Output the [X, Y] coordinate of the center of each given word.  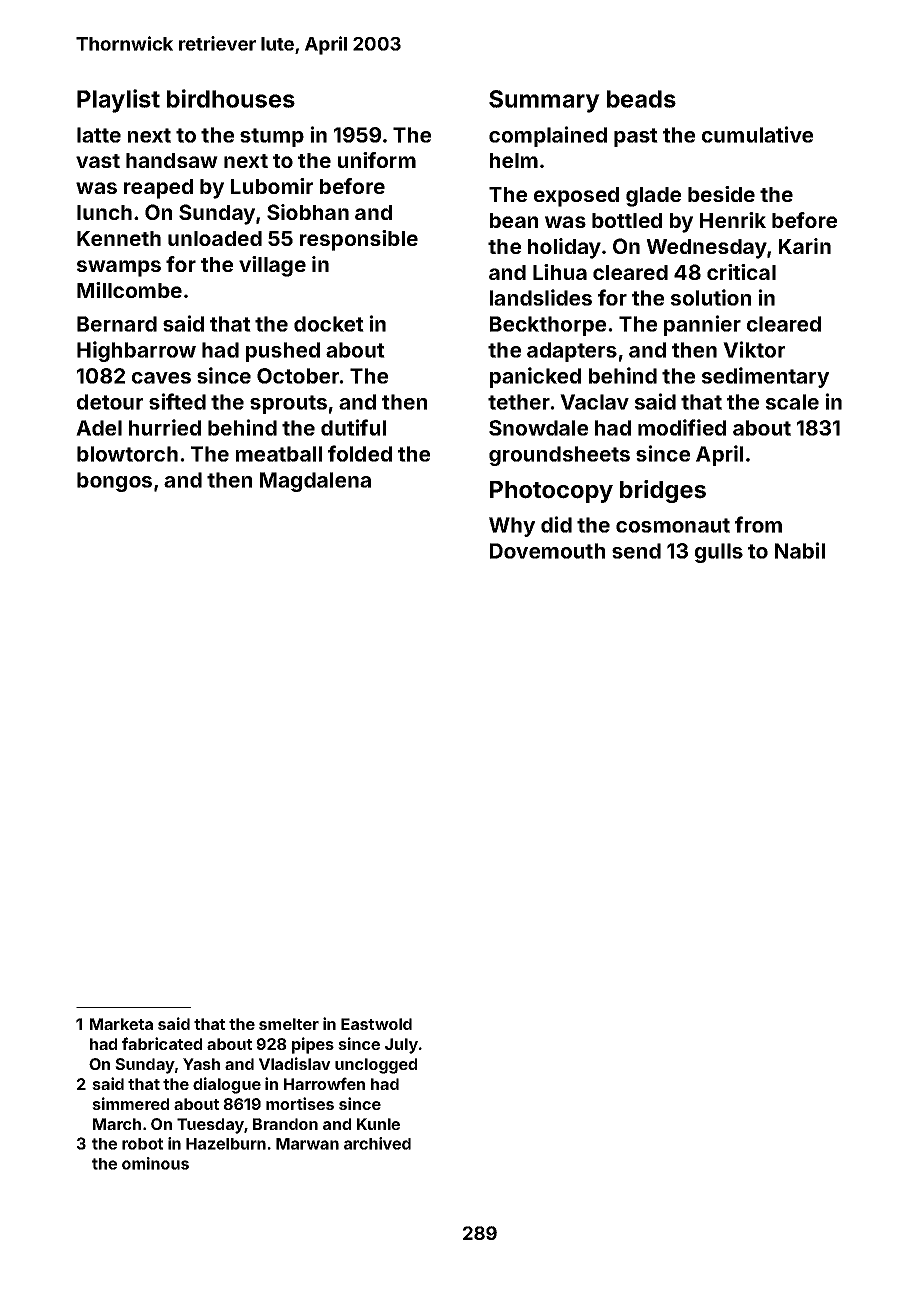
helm [514, 160]
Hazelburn [226, 1144]
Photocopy [551, 492]
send [636, 551]
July [401, 1046]
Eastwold [376, 1024]
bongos [114, 482]
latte [99, 135]
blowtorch [127, 454]
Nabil [800, 550]
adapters [572, 352]
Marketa [121, 1024]
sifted [177, 401]
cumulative [757, 134]
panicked [535, 377]
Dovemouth [547, 551]
